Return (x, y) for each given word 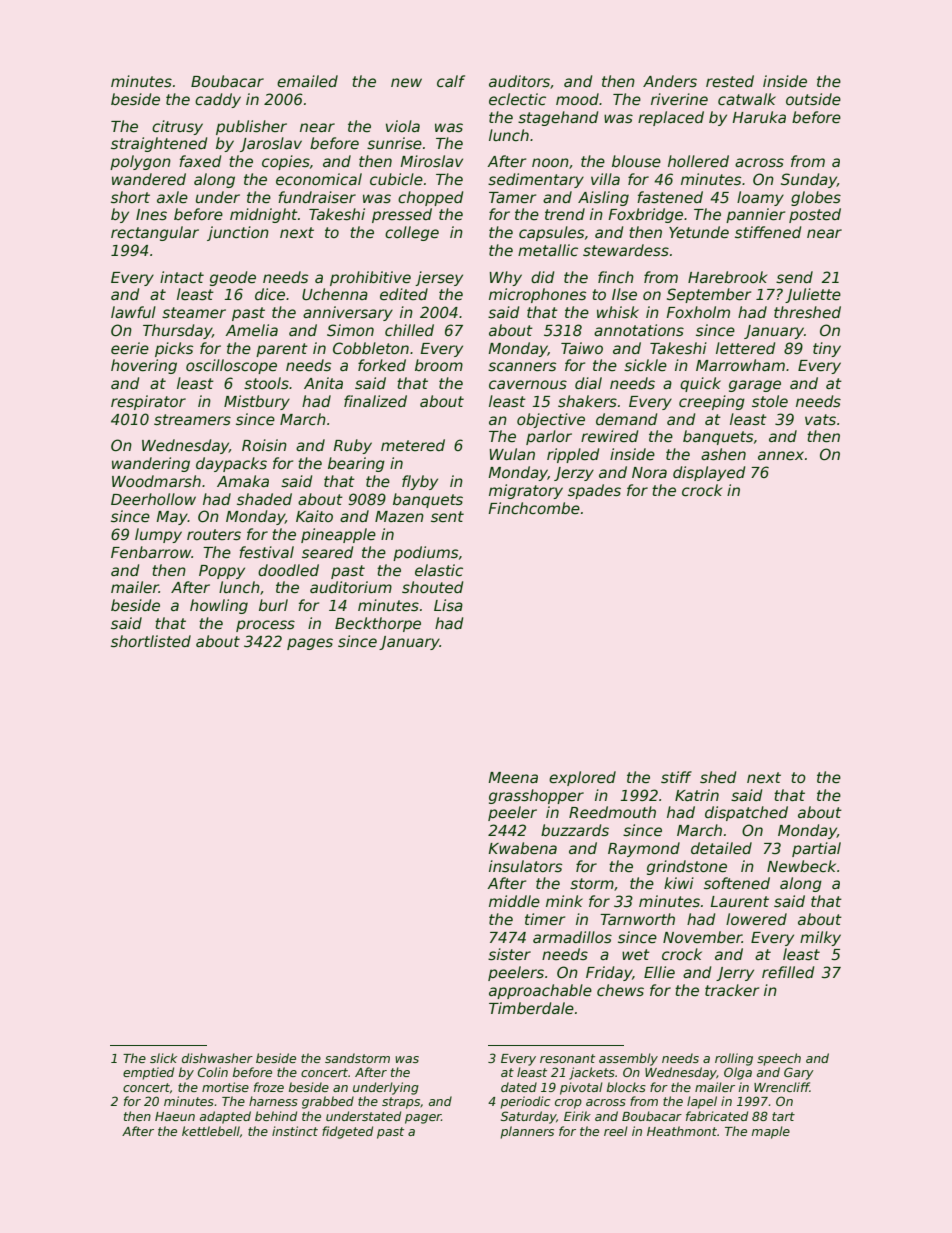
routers (214, 534)
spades (594, 491)
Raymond (644, 849)
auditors (519, 81)
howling (219, 606)
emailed (307, 81)
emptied (148, 1073)
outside (813, 99)
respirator (148, 402)
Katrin (697, 795)
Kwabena (522, 848)
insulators (525, 866)
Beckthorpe (378, 624)
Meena (513, 777)
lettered (745, 348)
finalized (375, 401)
